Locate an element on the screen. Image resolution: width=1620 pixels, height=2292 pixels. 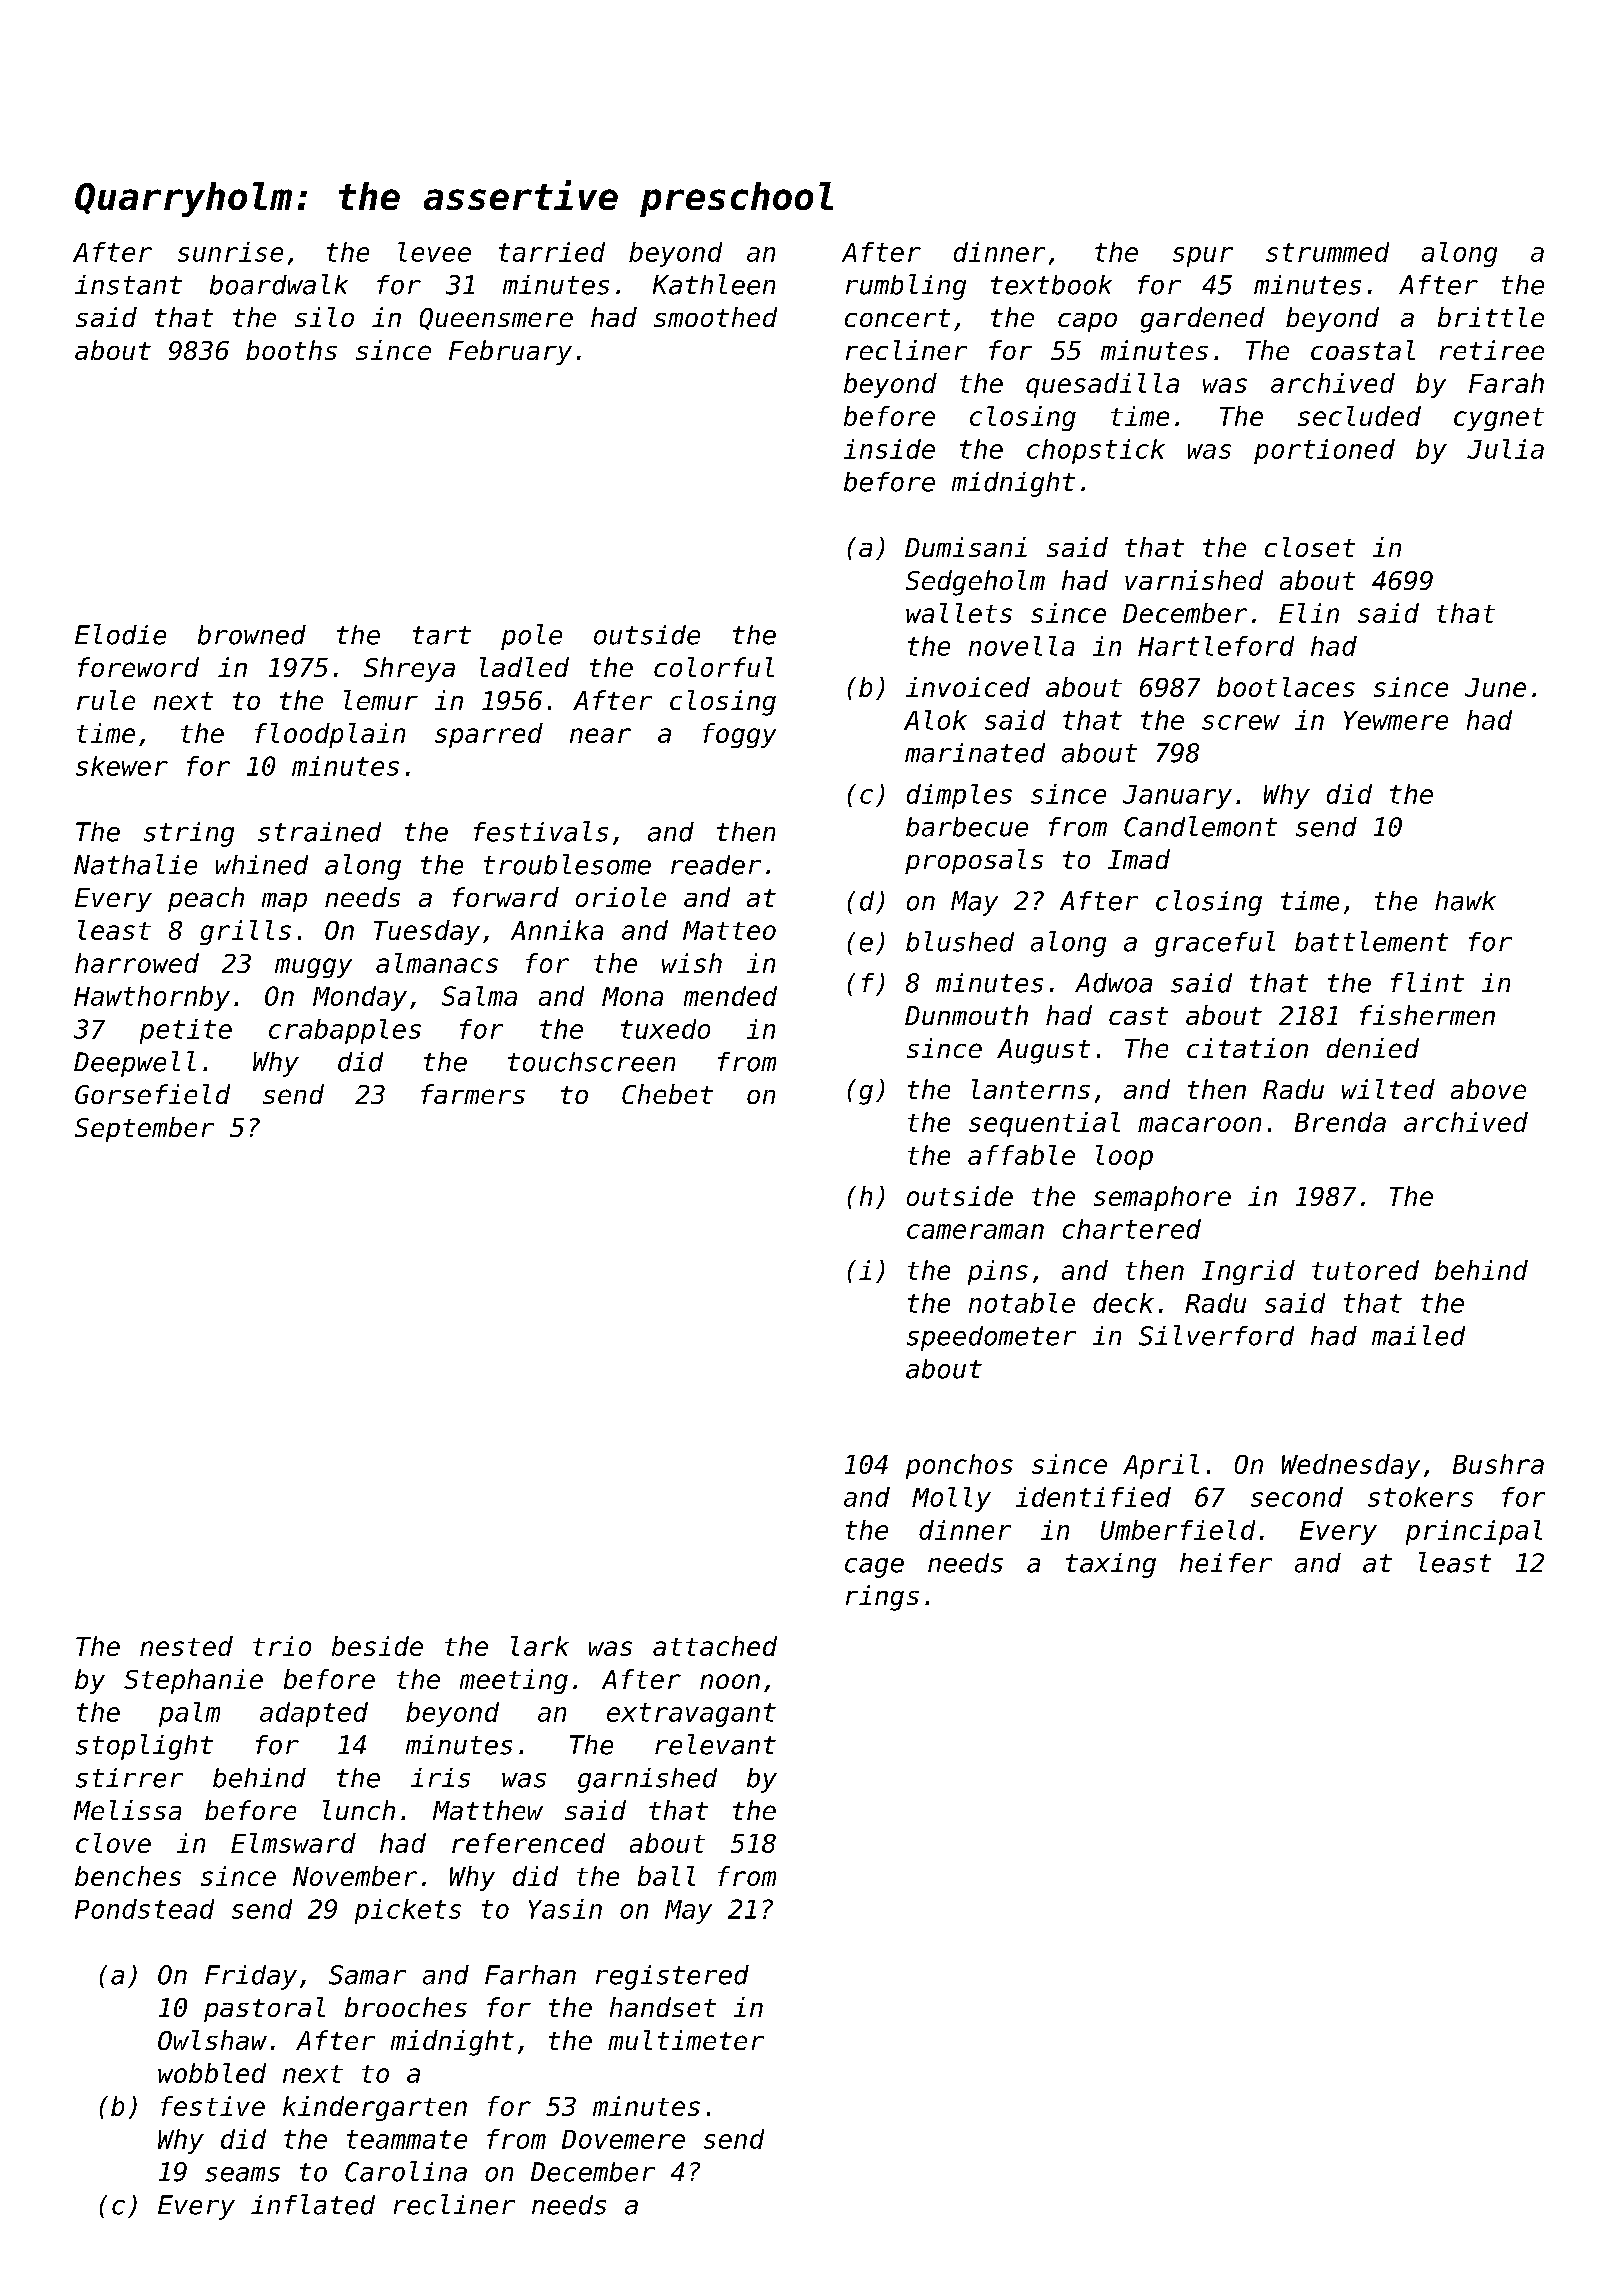
inflated is located at coordinates (313, 2204).
